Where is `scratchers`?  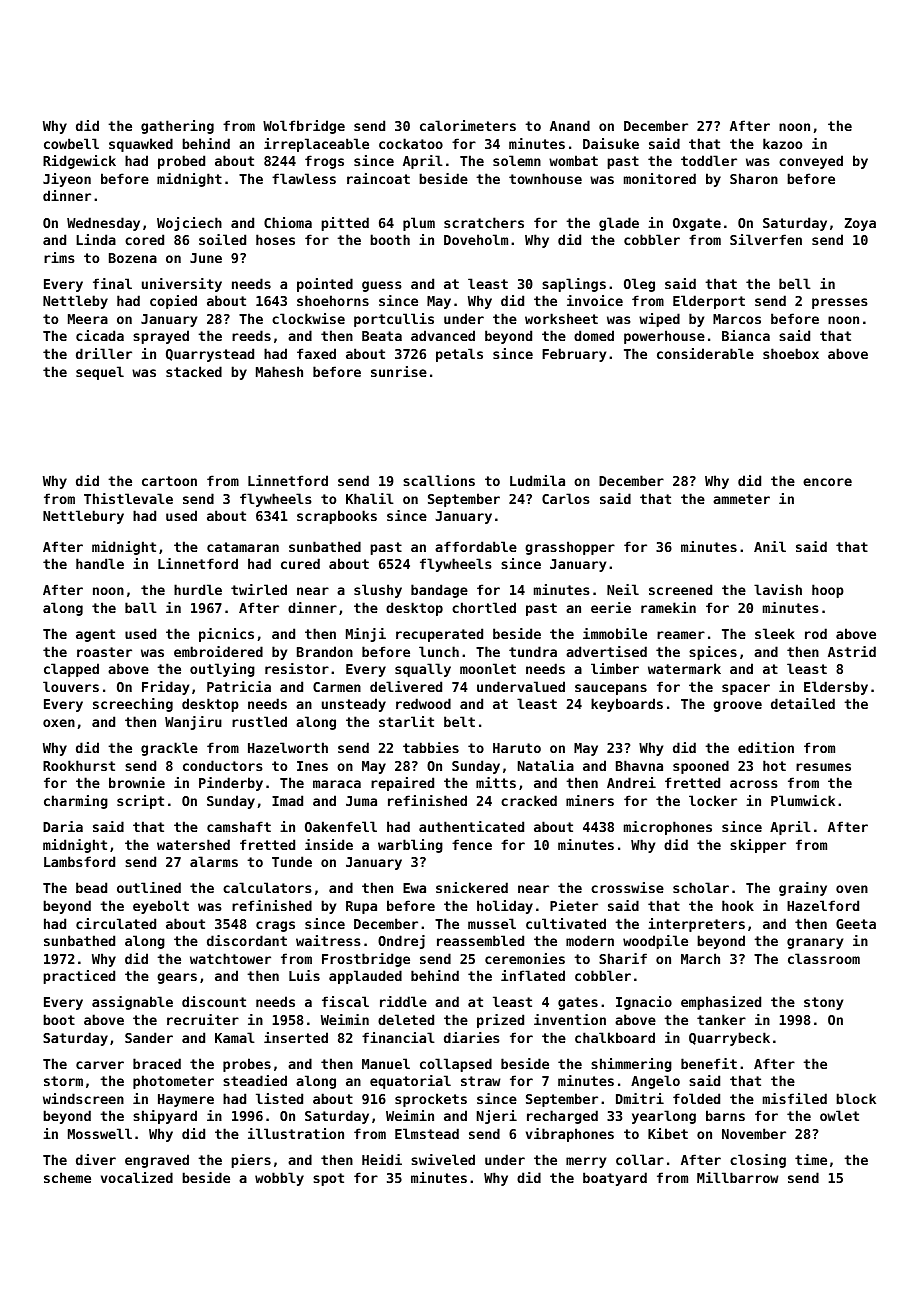 scratchers is located at coordinates (484, 222).
